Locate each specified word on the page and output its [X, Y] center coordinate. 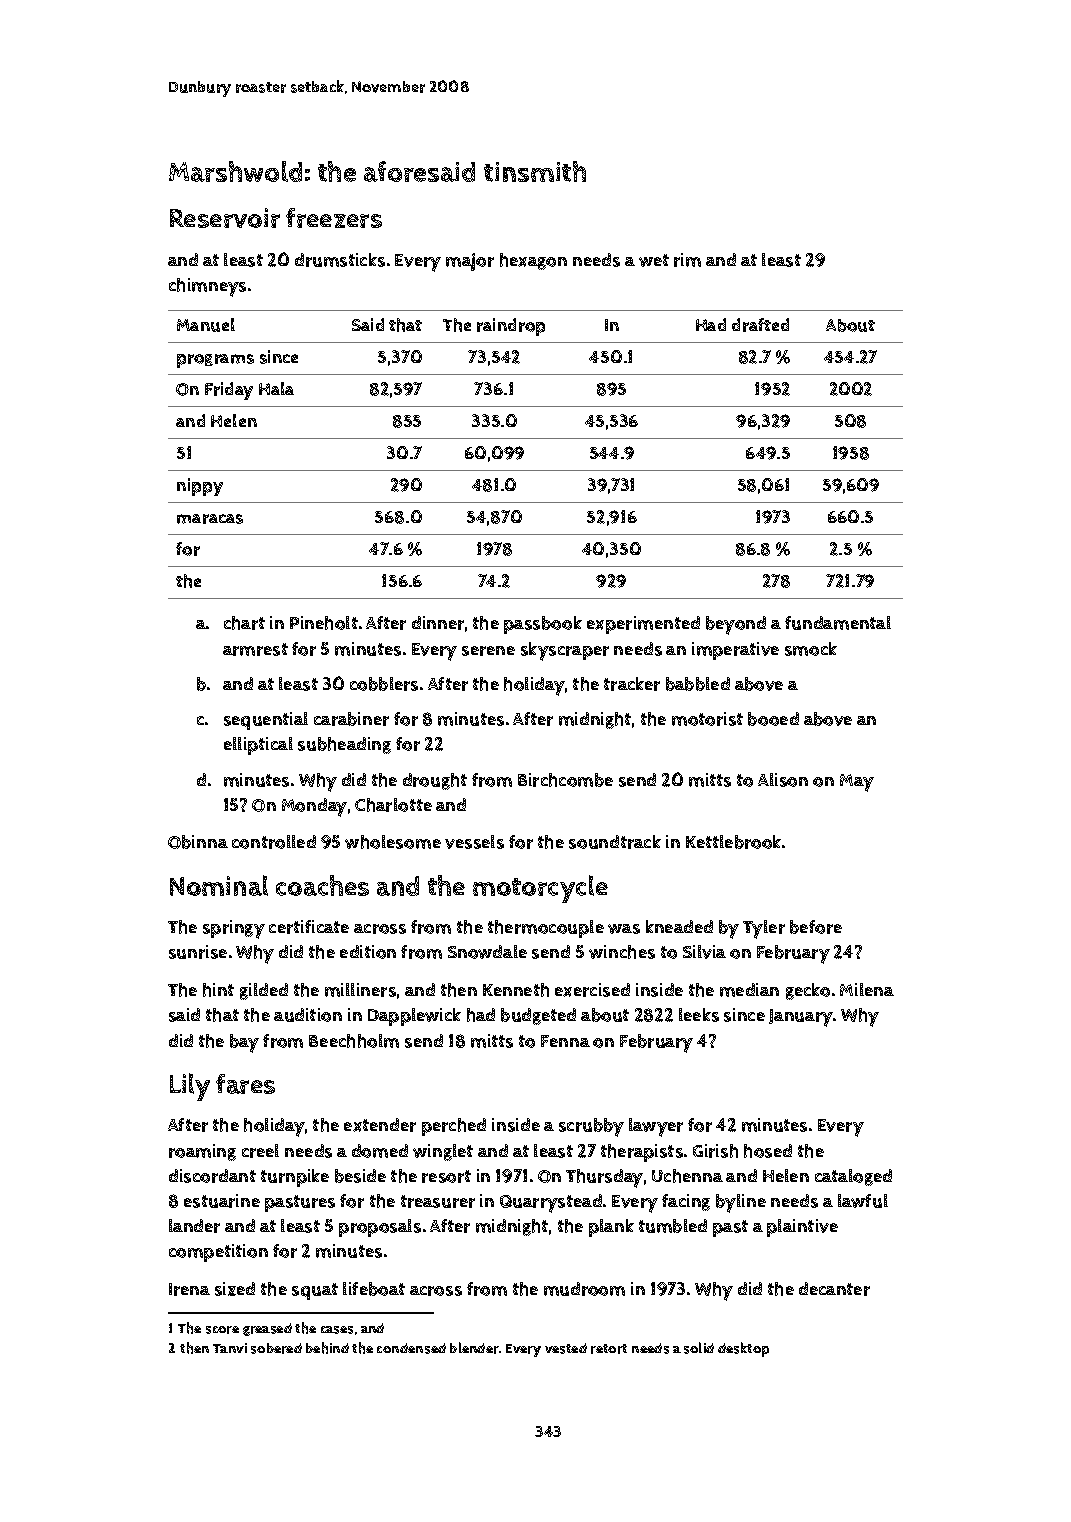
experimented [643, 625]
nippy [200, 487]
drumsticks [340, 260]
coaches [322, 885]
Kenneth [516, 990]
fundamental [838, 623]
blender [474, 1348]
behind [327, 1348]
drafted [760, 325]
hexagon [533, 261]
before [816, 927]
